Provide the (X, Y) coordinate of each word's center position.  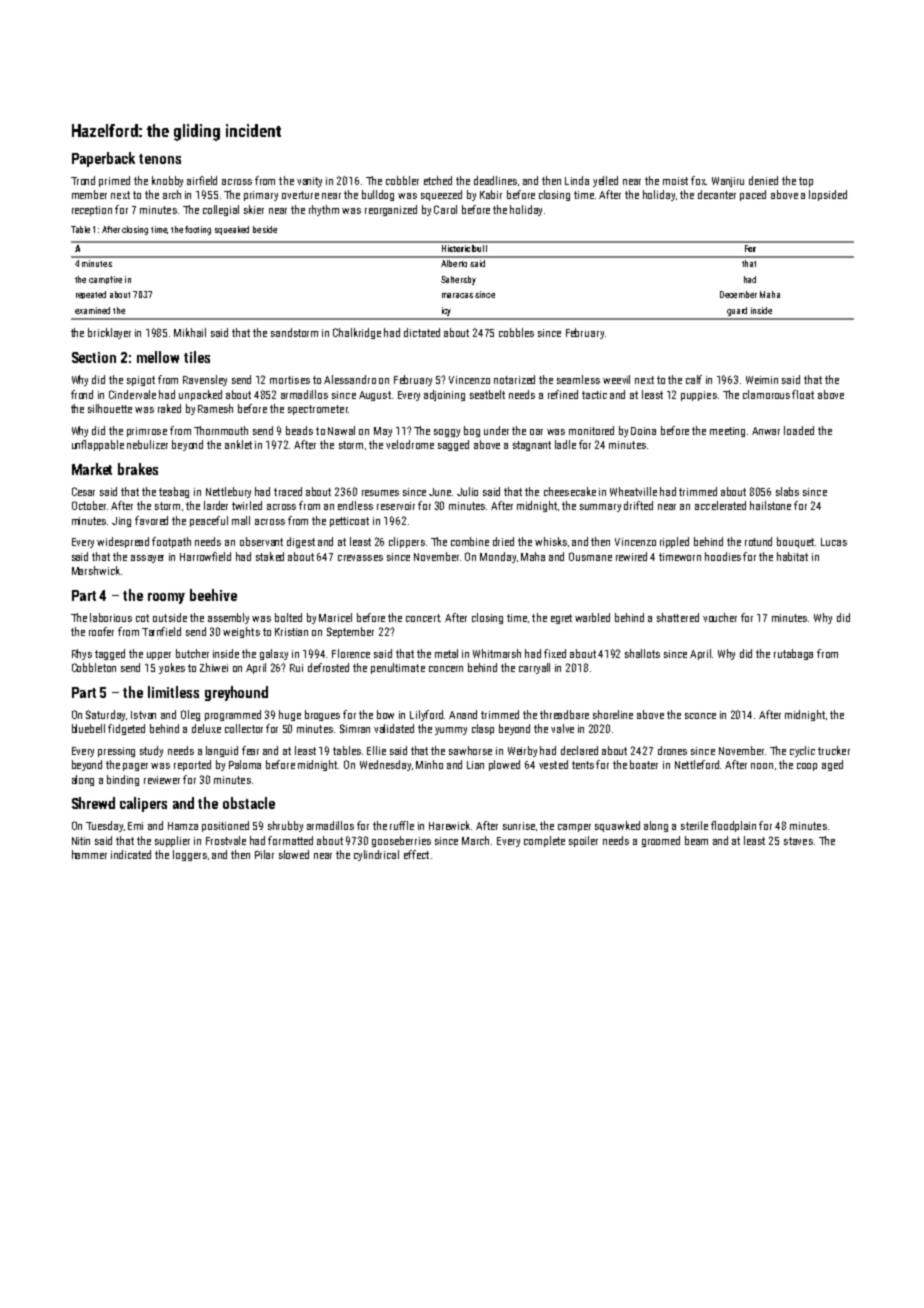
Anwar (766, 431)
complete (544, 841)
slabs (787, 491)
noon (762, 766)
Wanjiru (728, 182)
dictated (422, 332)
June (440, 492)
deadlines (495, 180)
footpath (171, 542)
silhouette (110, 408)
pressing (116, 752)
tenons (160, 159)
